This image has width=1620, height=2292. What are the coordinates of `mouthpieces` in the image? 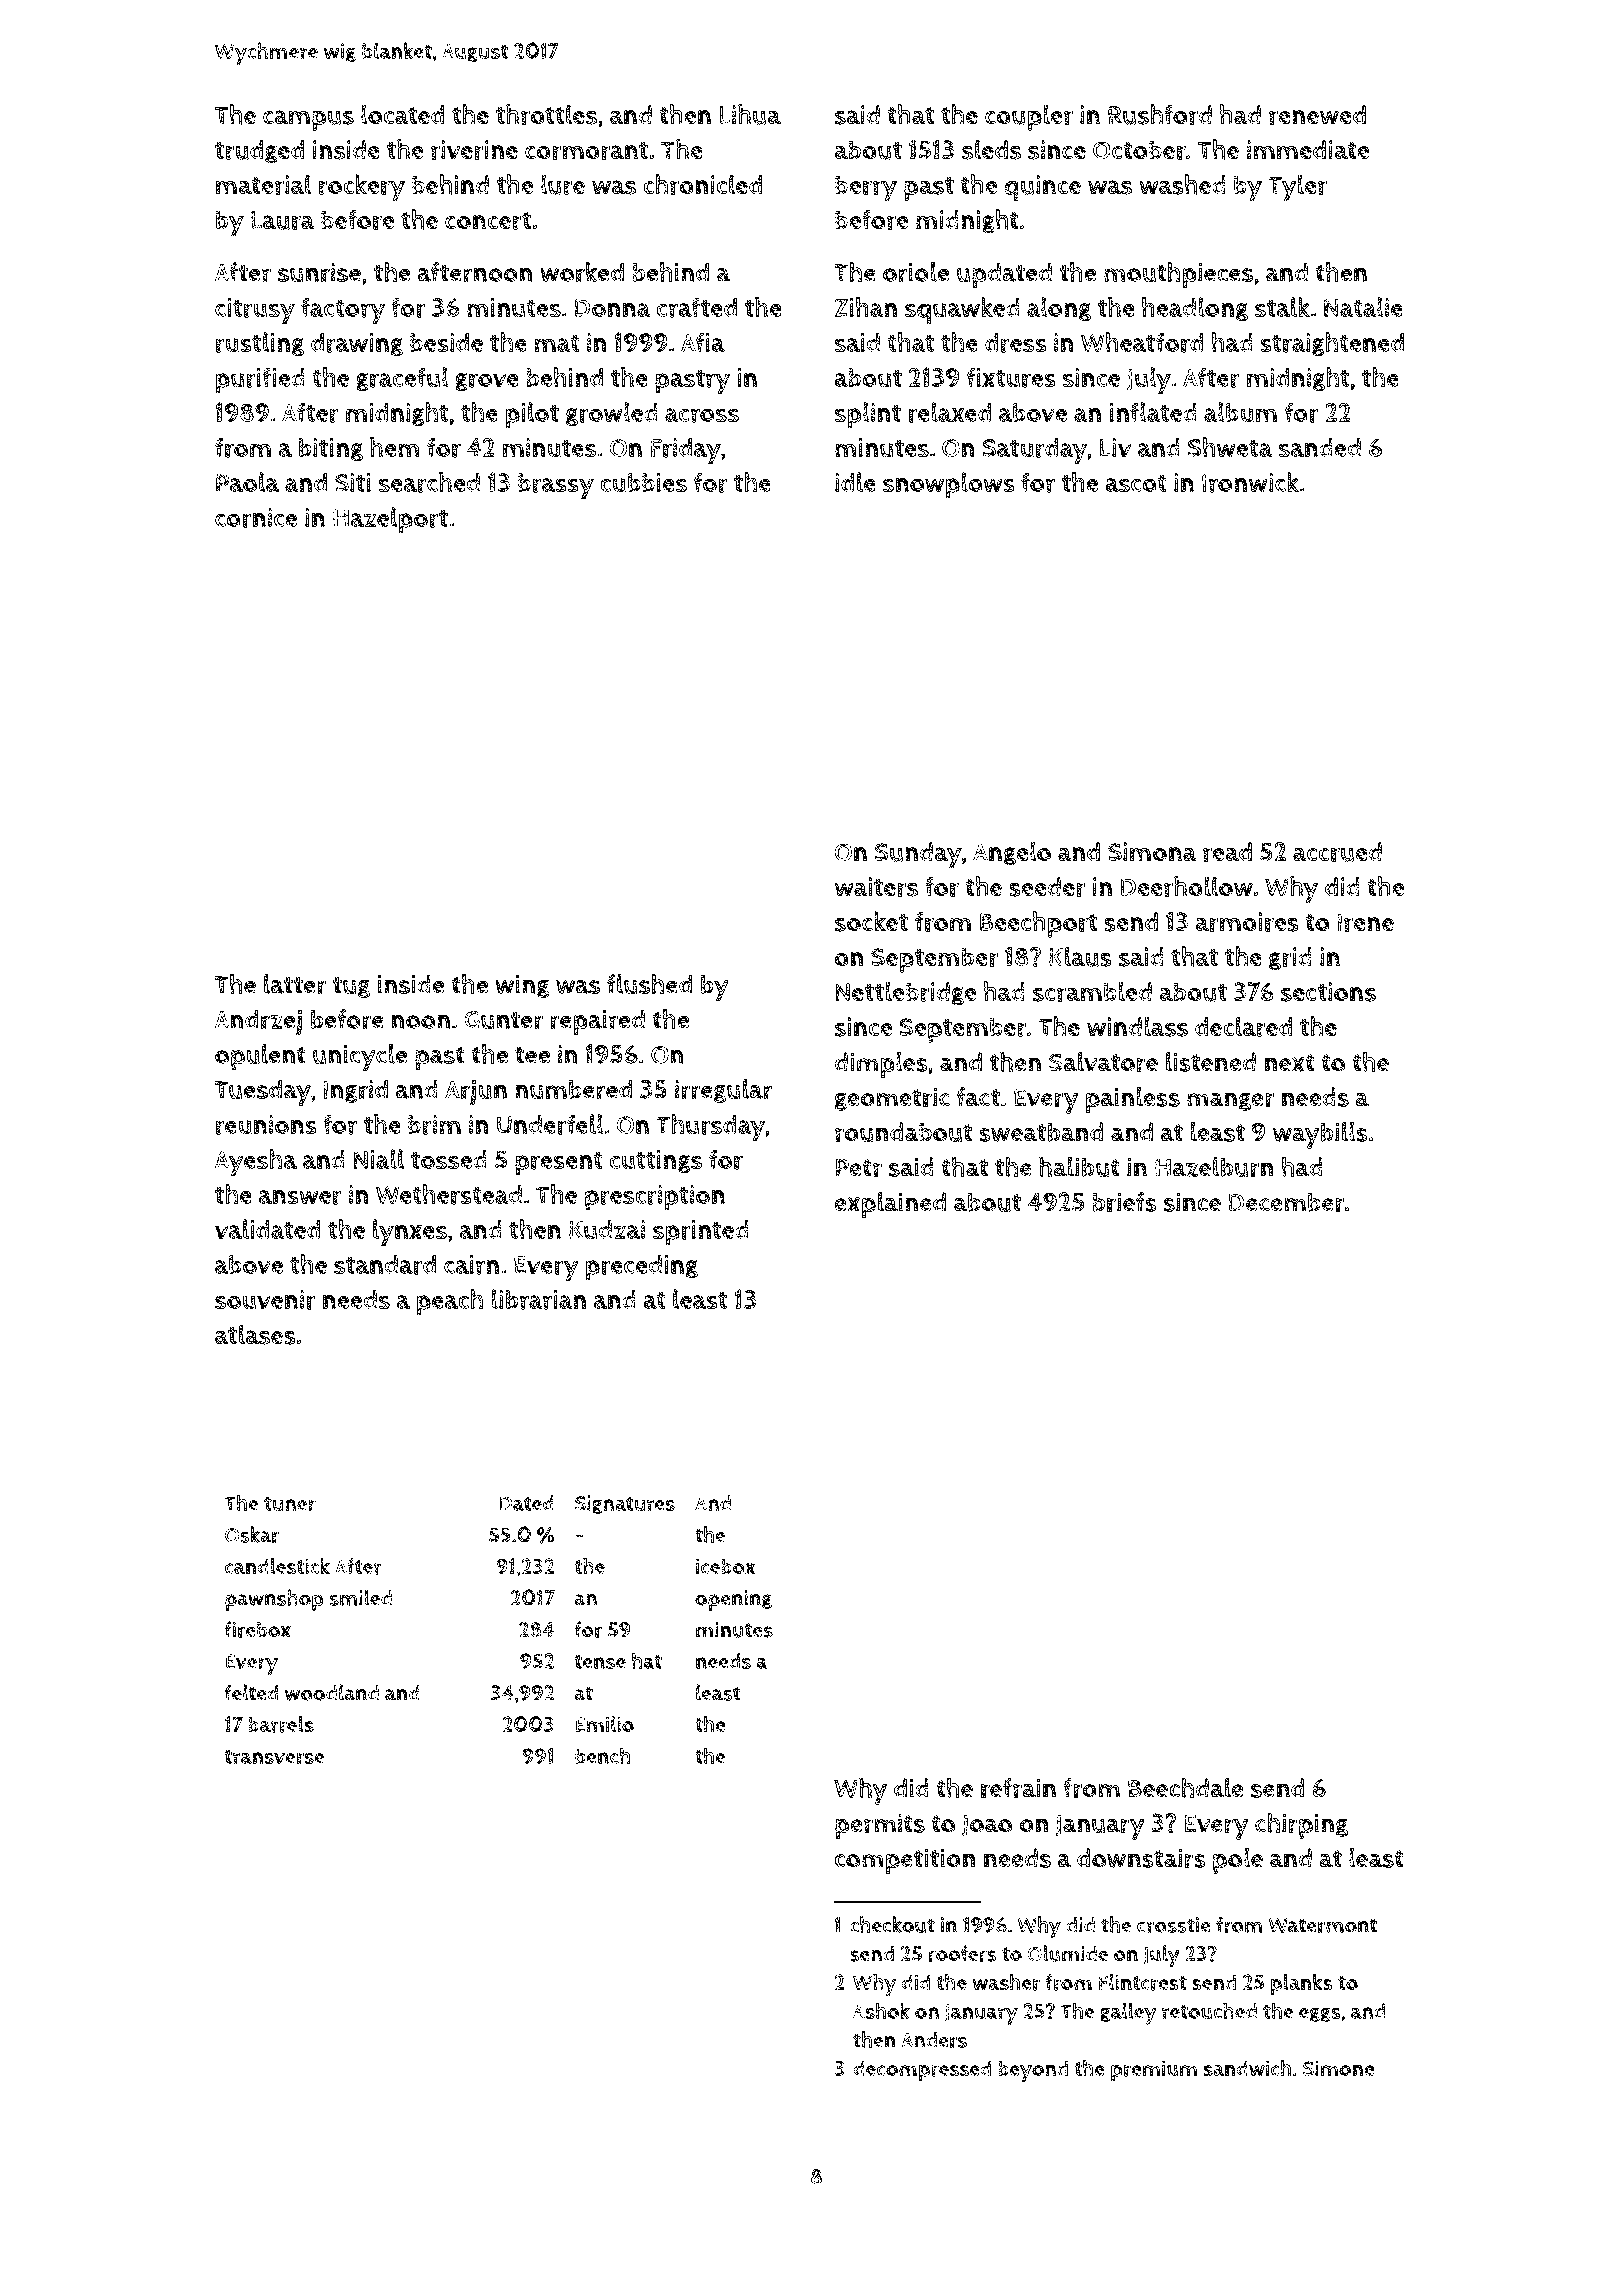 It's located at (1178, 275).
